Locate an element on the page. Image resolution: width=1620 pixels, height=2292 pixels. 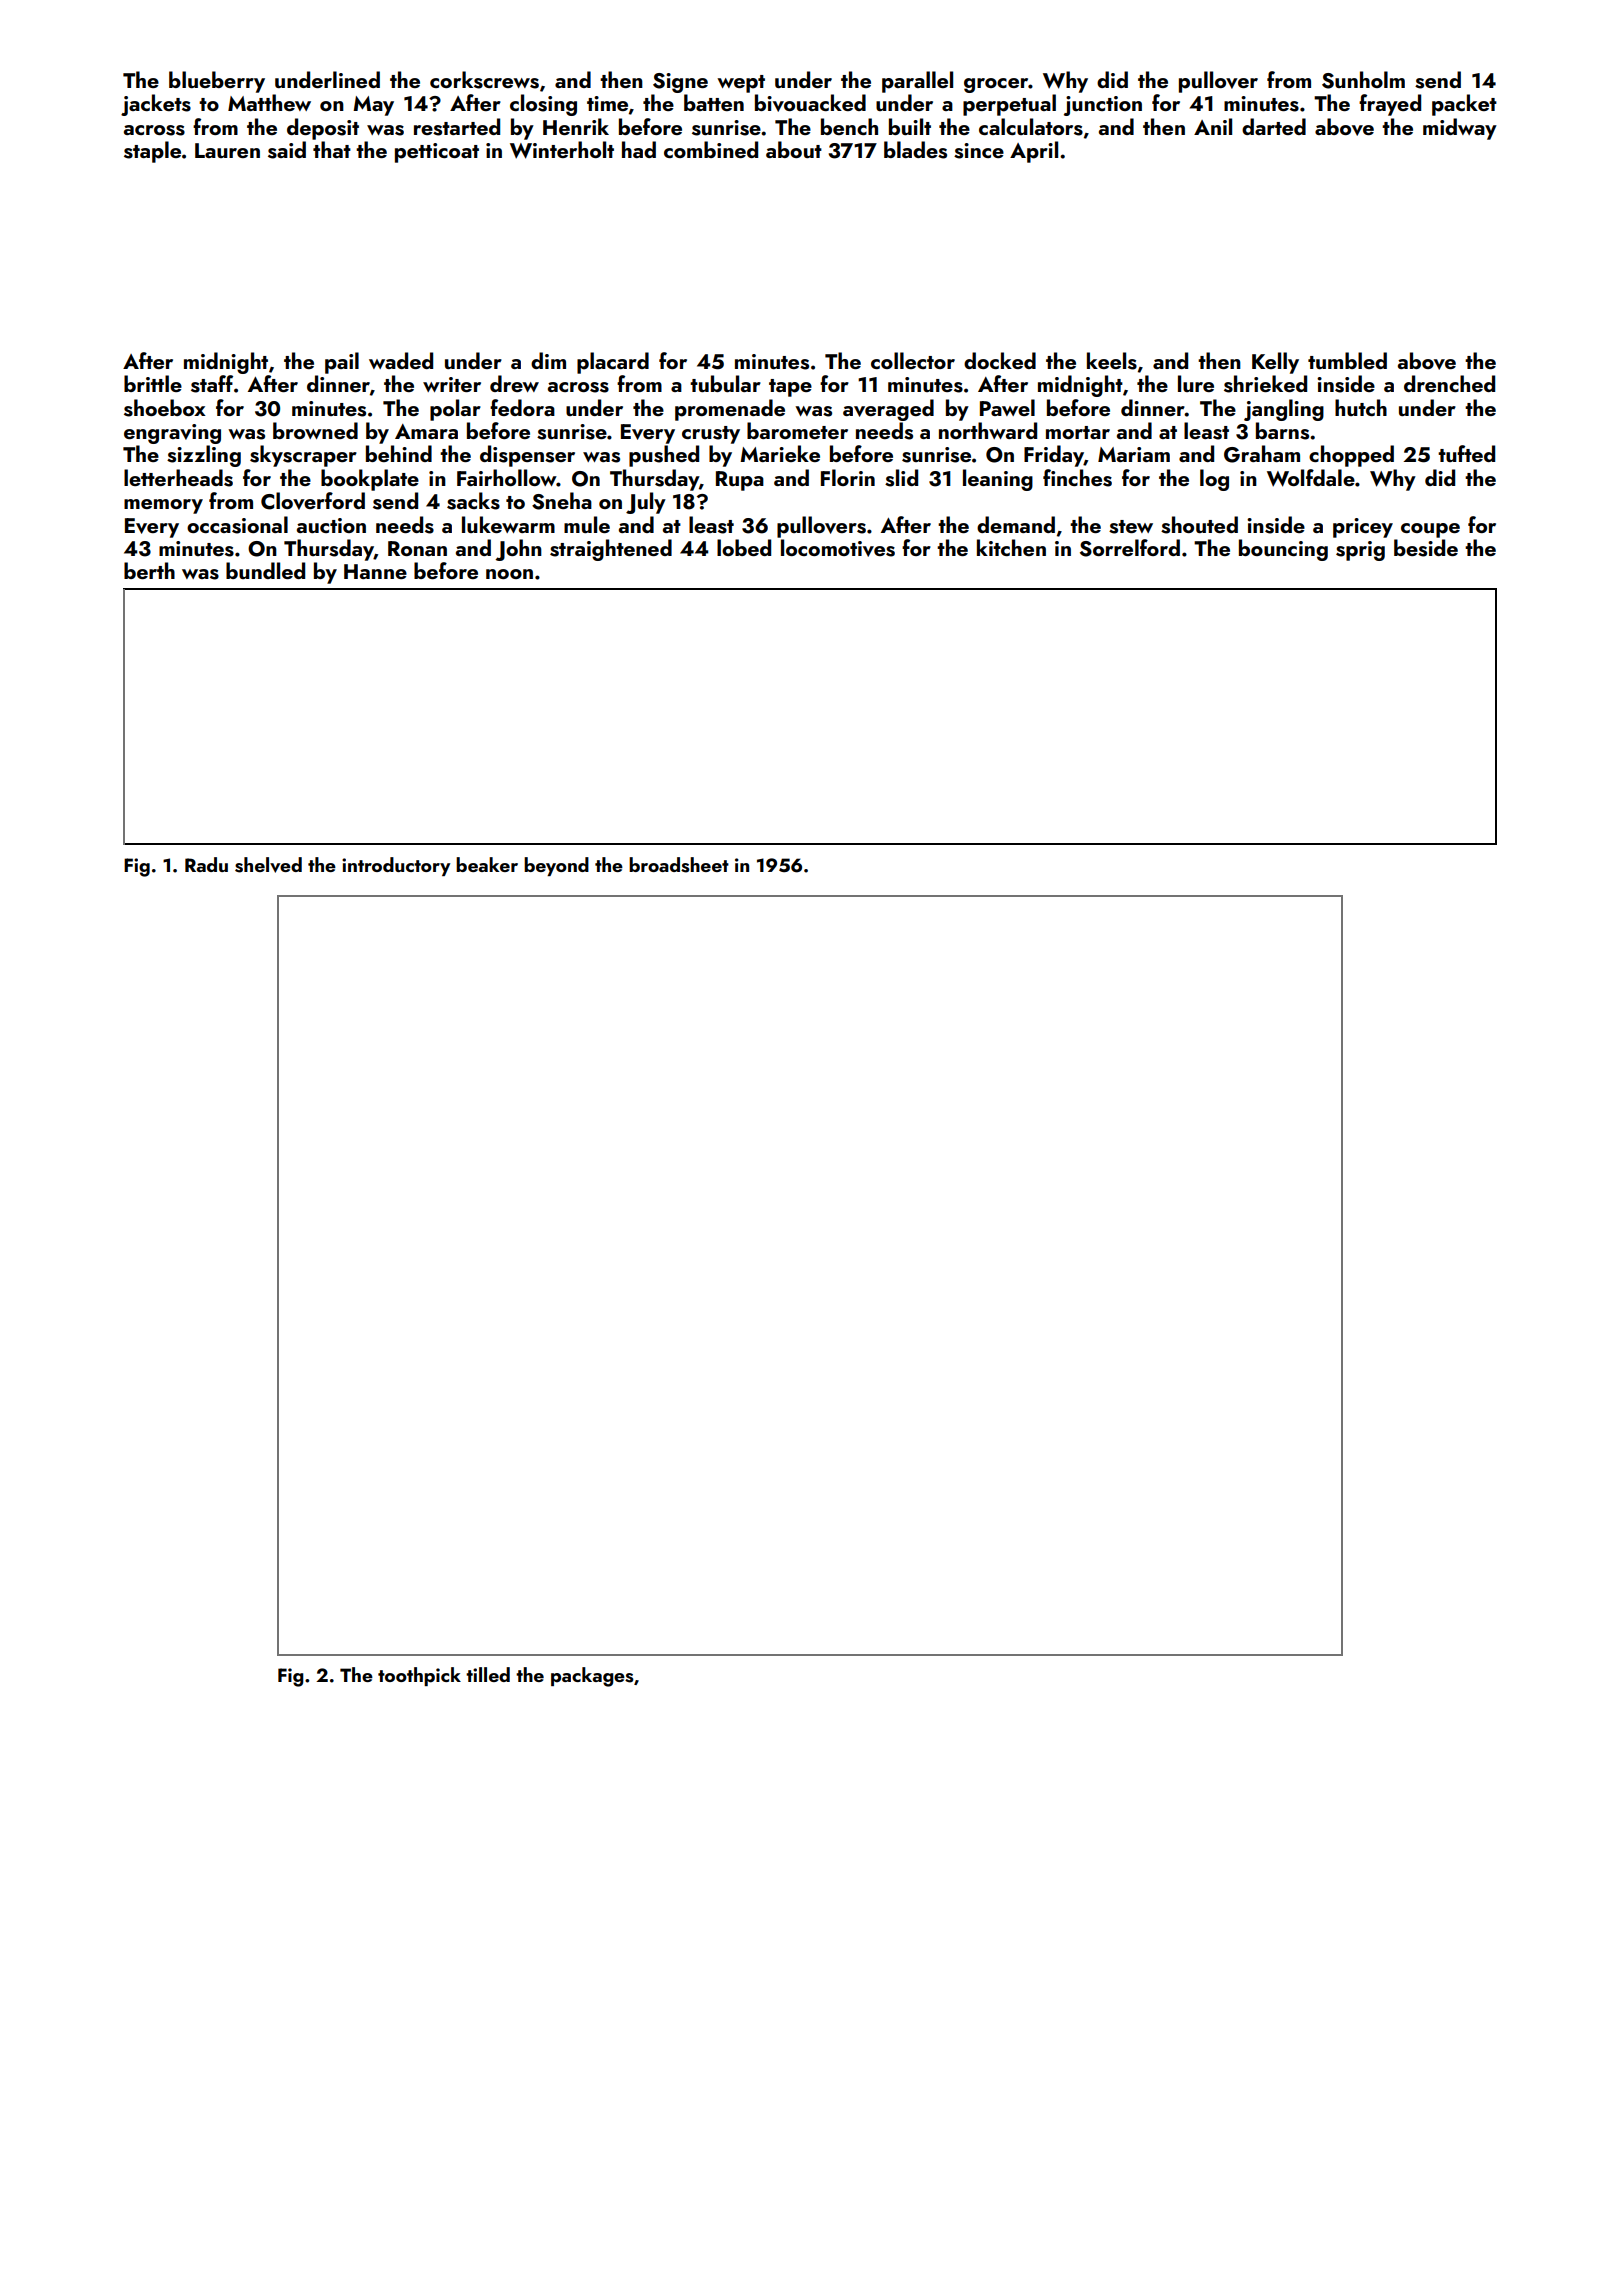
darted is located at coordinates (1274, 126).
